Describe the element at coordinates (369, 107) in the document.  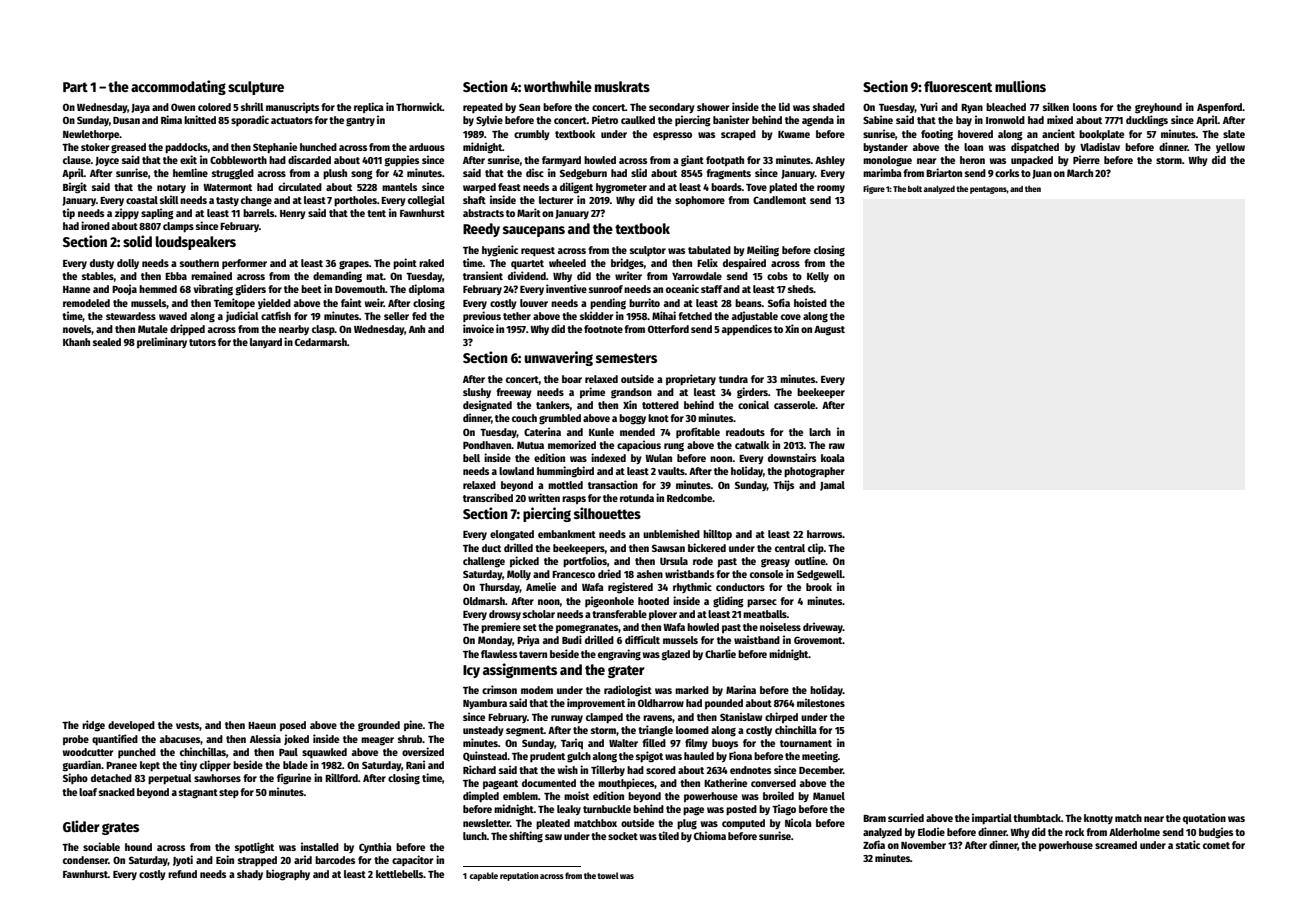
I see `replica` at that location.
